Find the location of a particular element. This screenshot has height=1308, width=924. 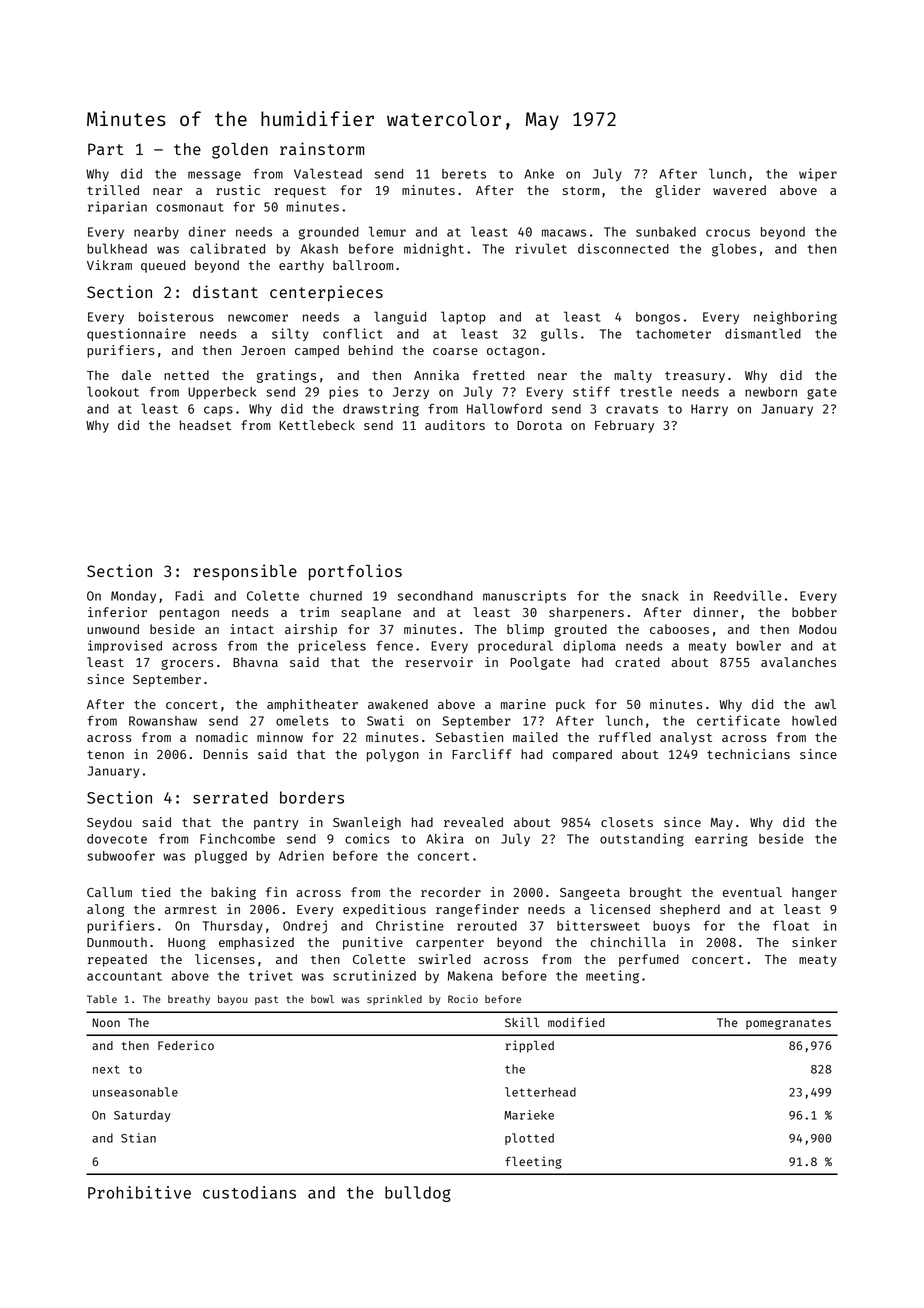

float is located at coordinates (791, 925).
